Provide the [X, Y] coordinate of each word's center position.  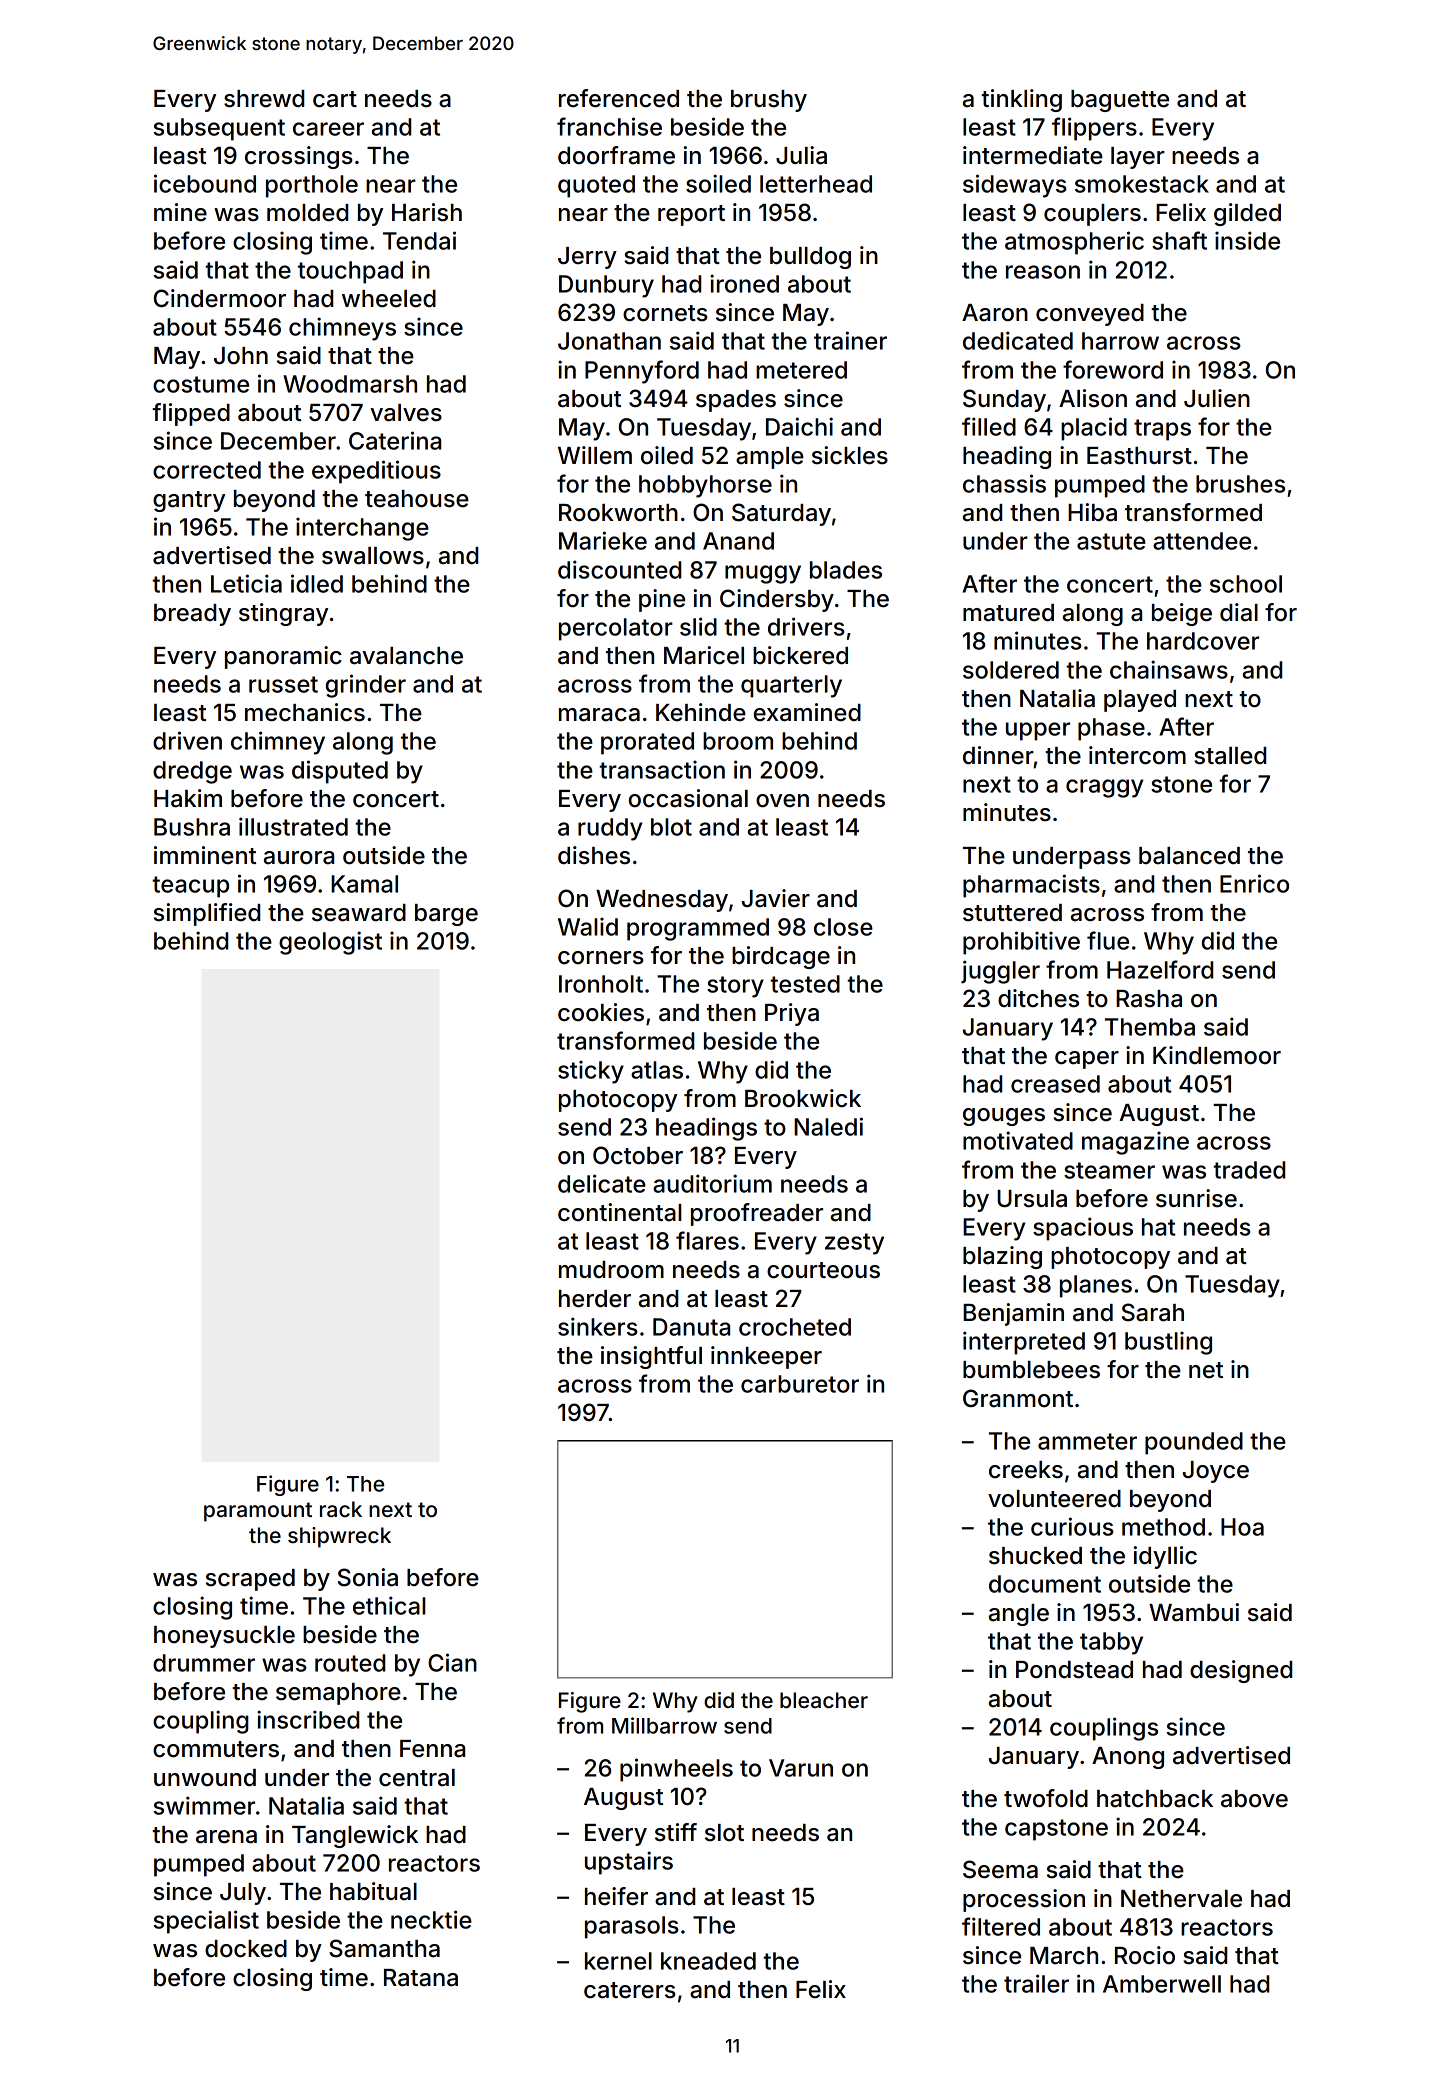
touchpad [350, 272]
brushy [769, 101]
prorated [647, 743]
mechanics [305, 712]
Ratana [421, 1978]
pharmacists [1031, 886]
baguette [1120, 101]
